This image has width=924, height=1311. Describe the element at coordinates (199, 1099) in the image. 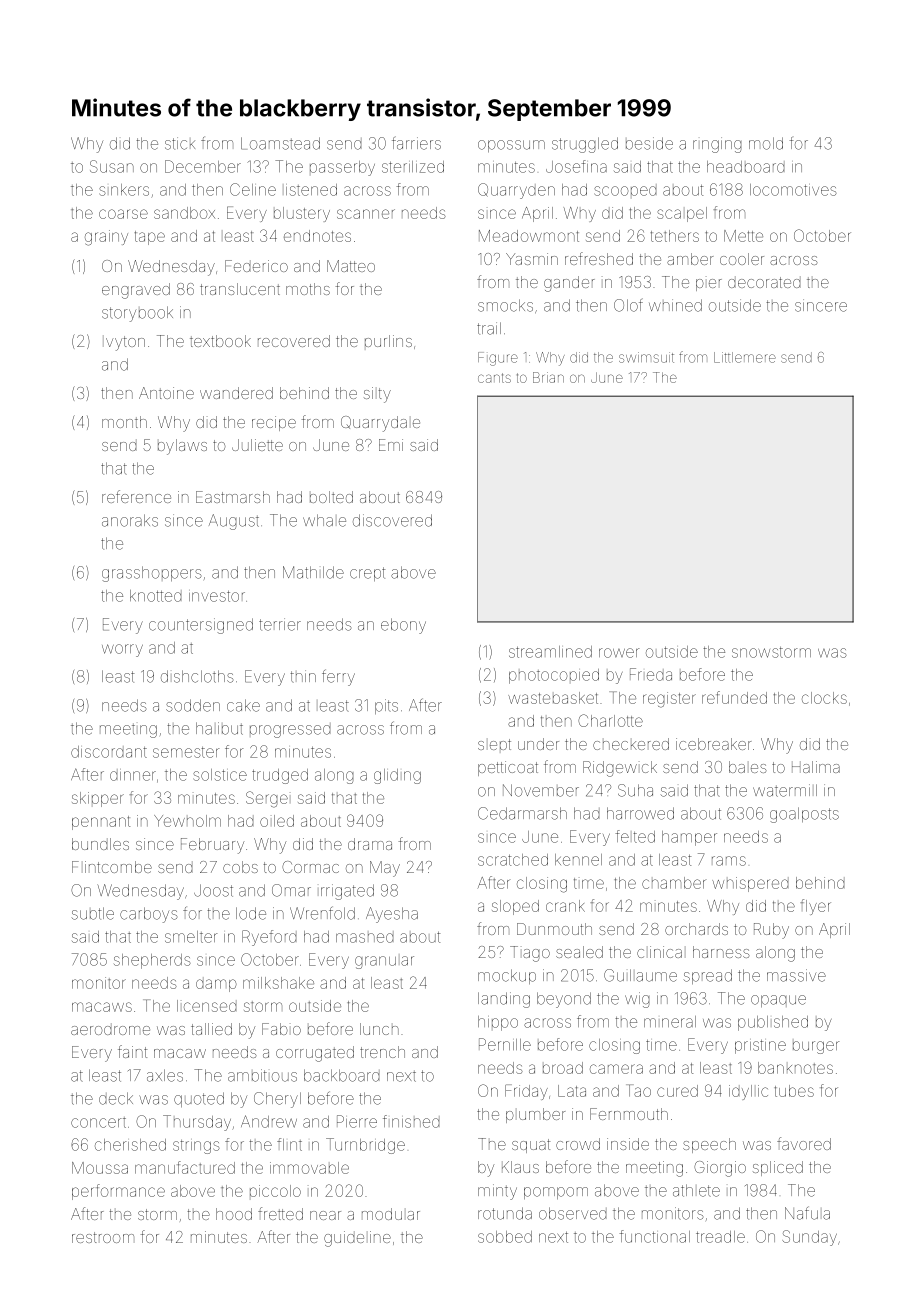

I see `quoted` at that location.
